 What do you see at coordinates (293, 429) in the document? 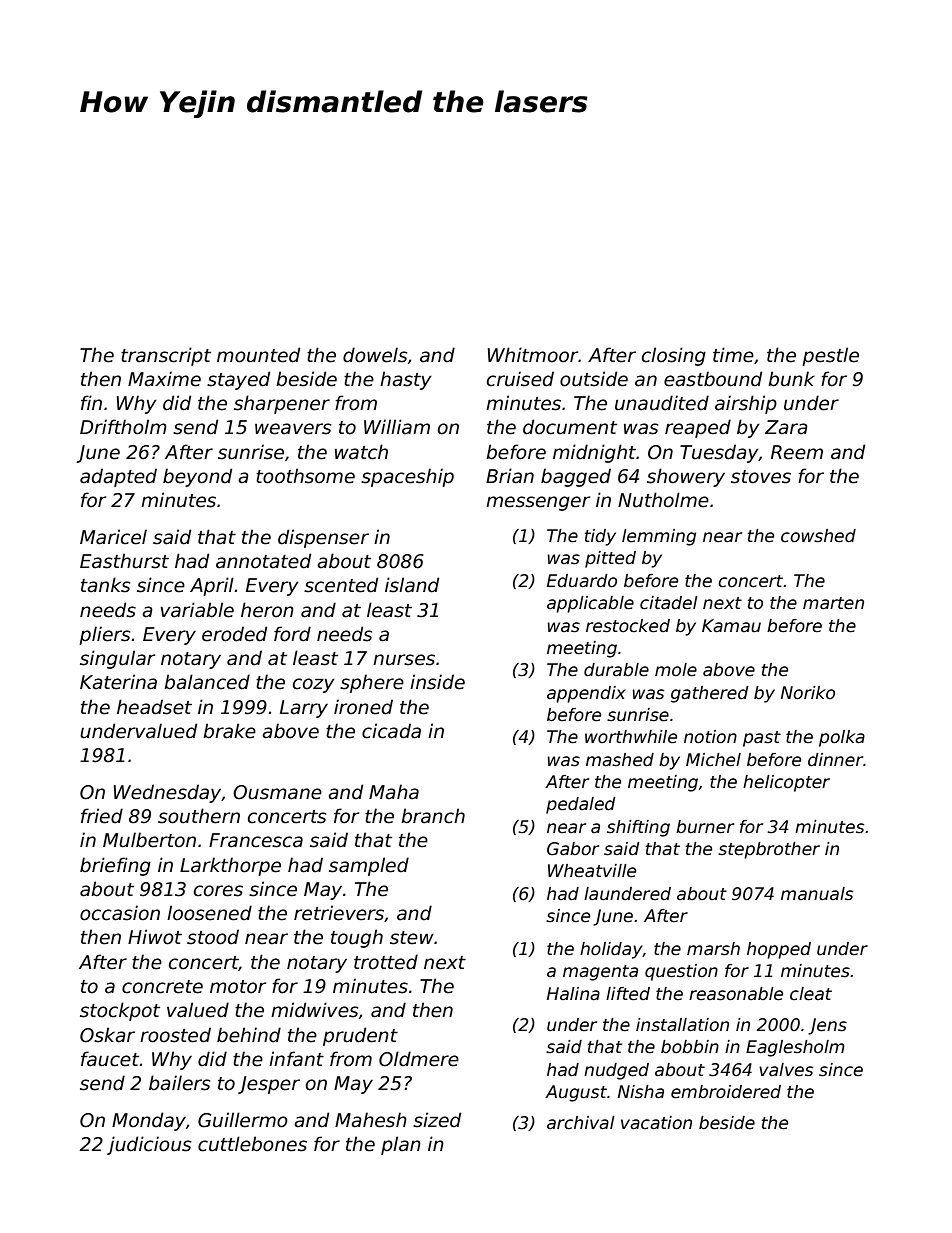
I see `weavers` at bounding box center [293, 429].
